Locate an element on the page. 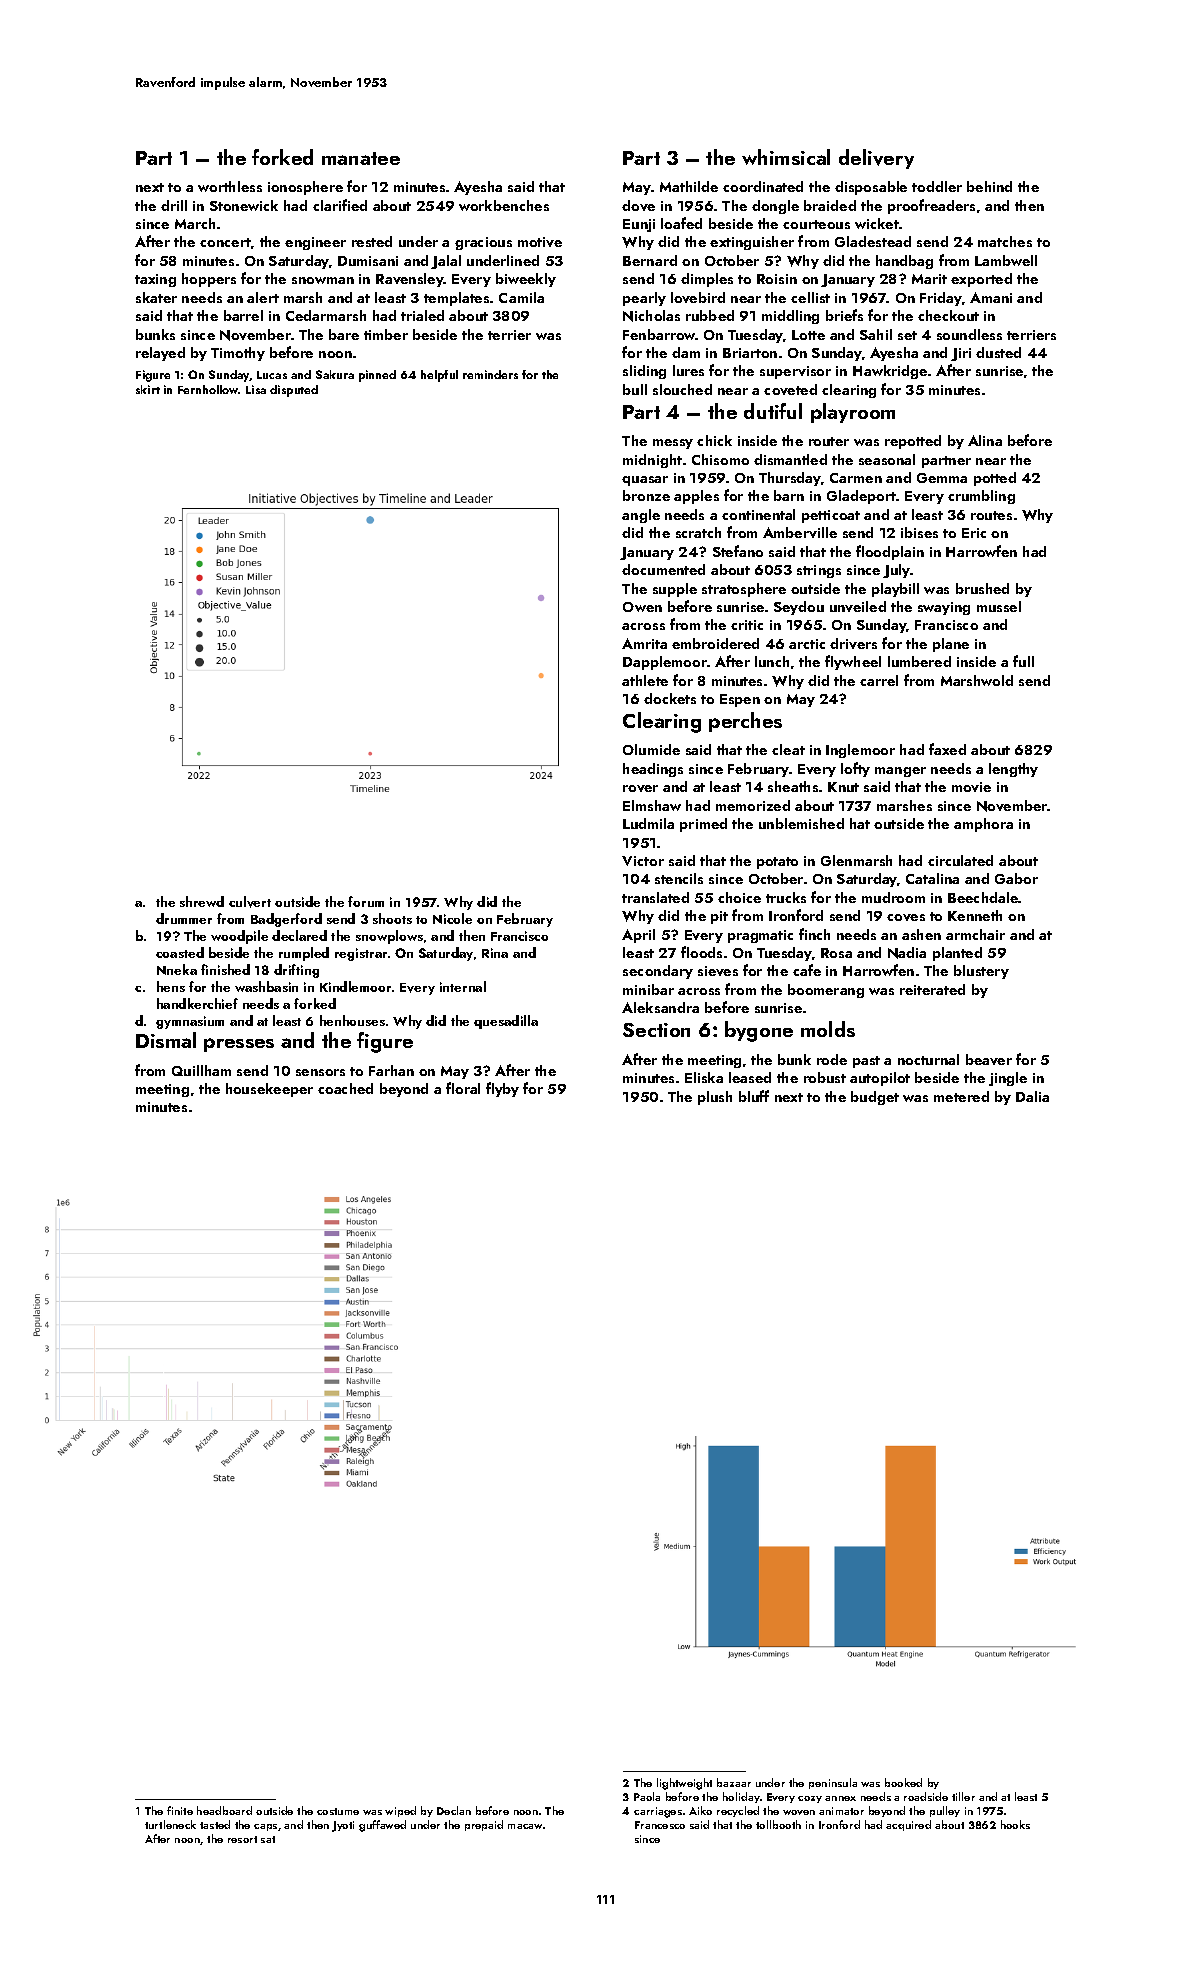 The image size is (1193, 1965). rubbed is located at coordinates (710, 315).
